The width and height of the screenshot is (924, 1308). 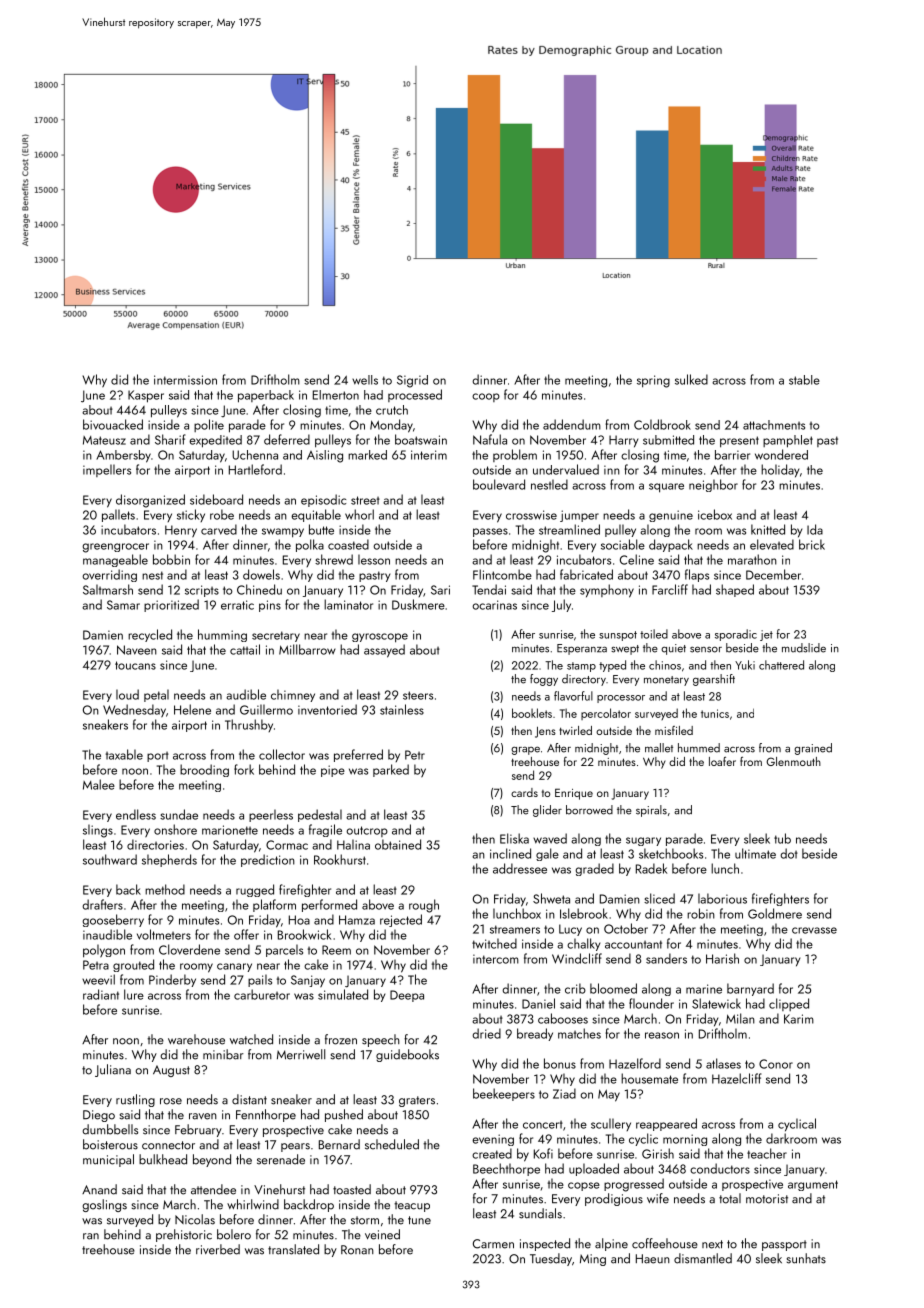 What do you see at coordinates (424, 906) in the screenshot?
I see `rough` at bounding box center [424, 906].
